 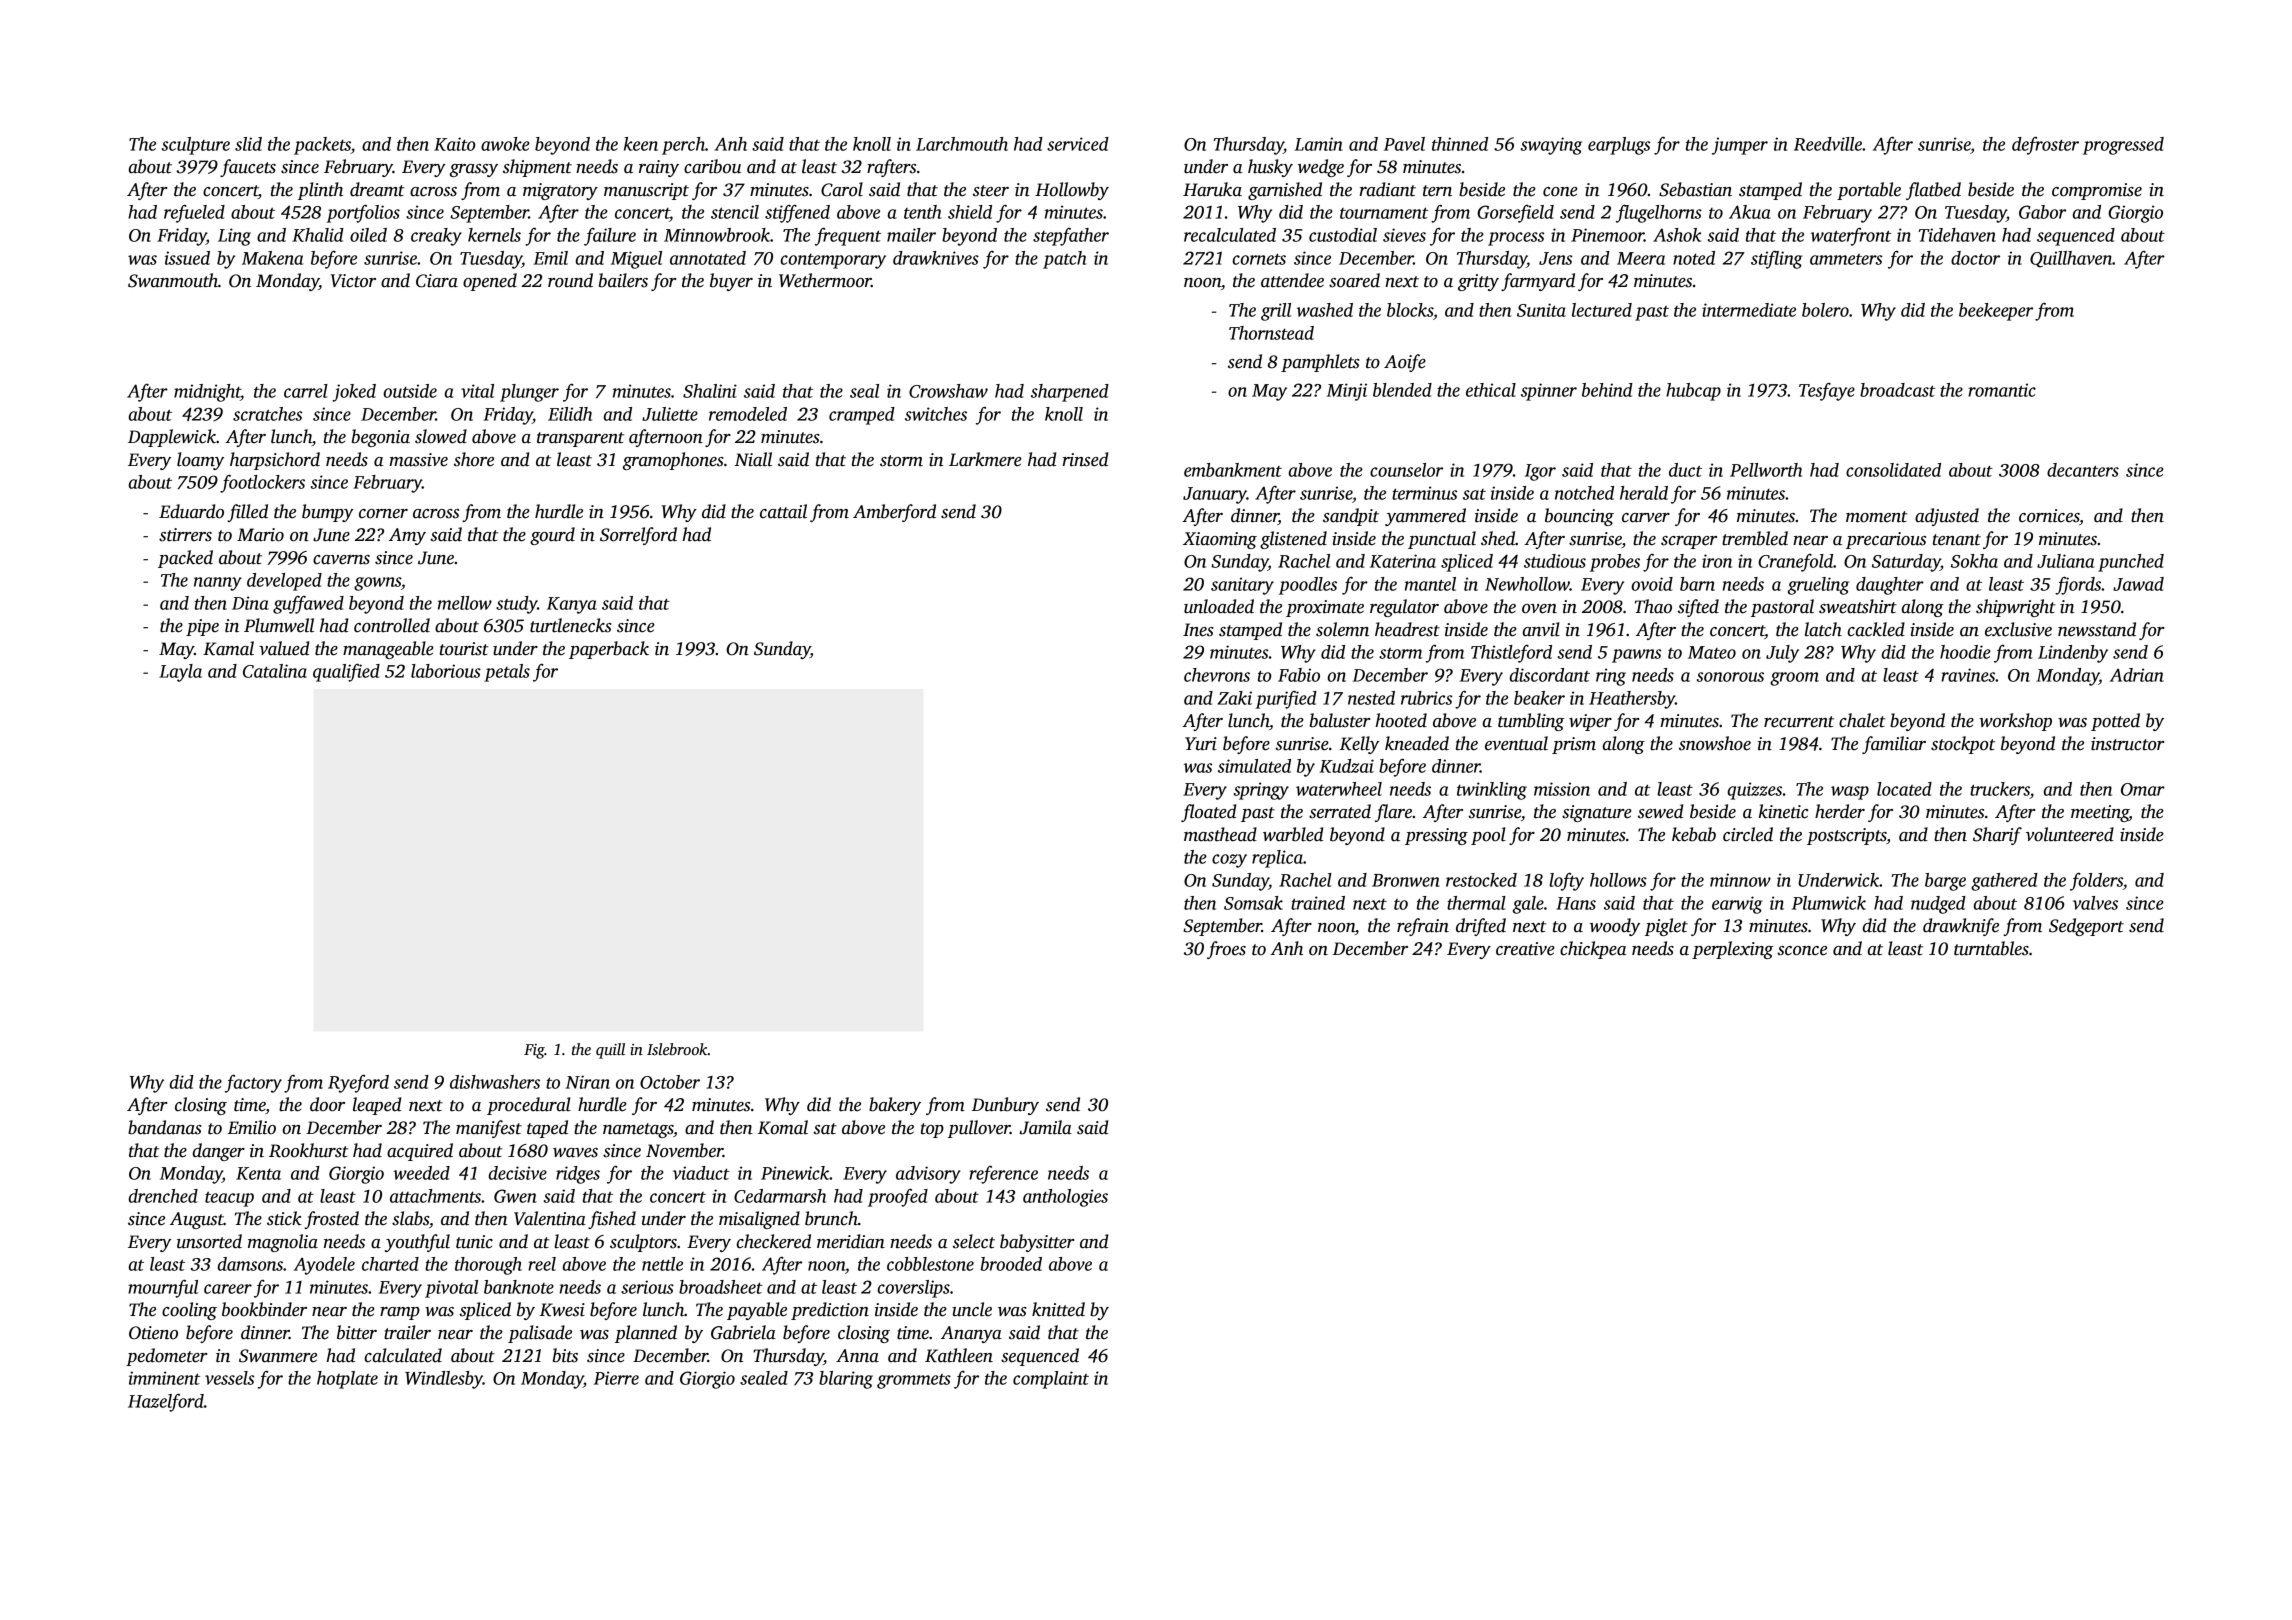 I want to click on trembled, so click(x=1755, y=538).
